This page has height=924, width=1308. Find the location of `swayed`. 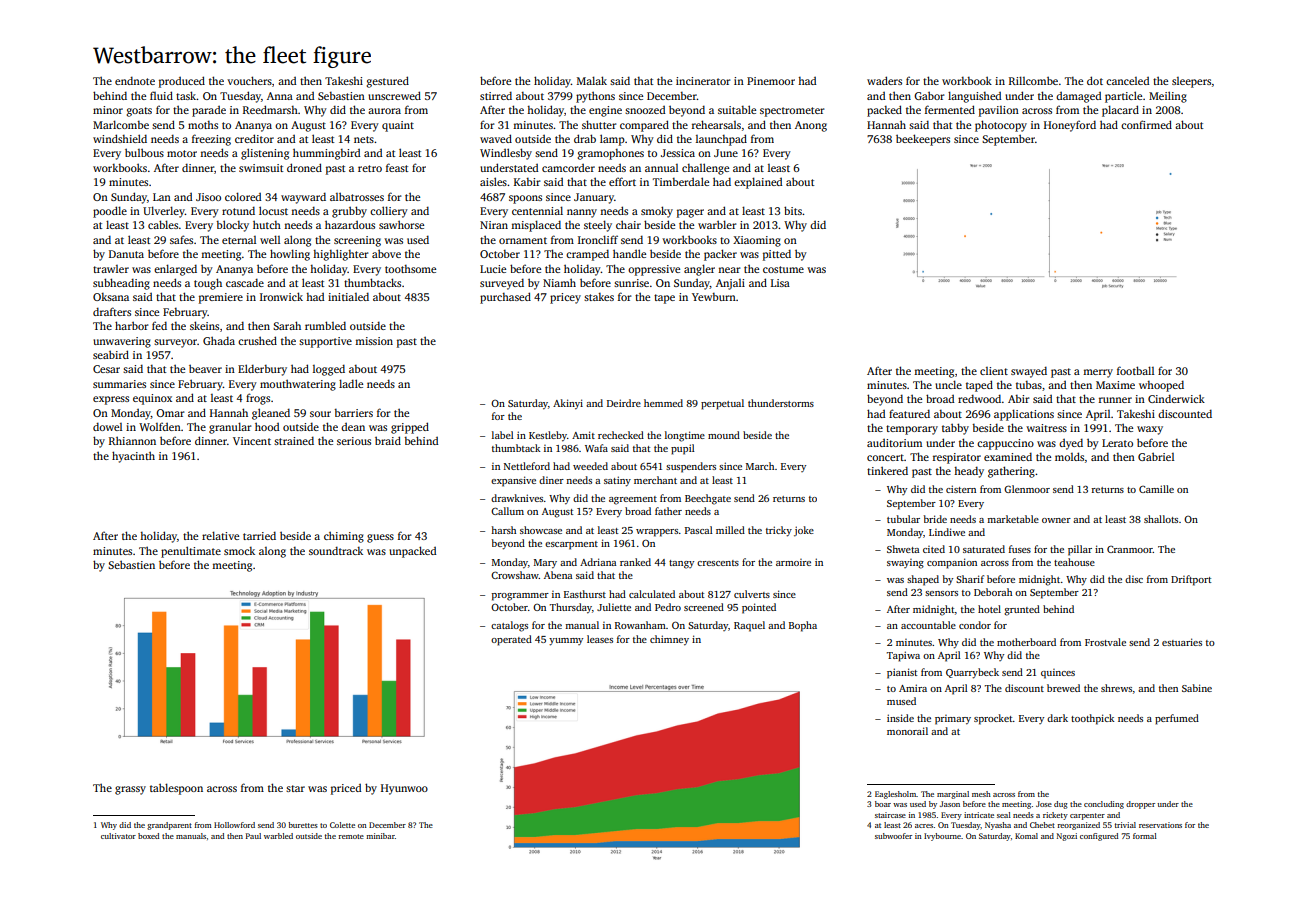

swayed is located at coordinates (1029, 372).
